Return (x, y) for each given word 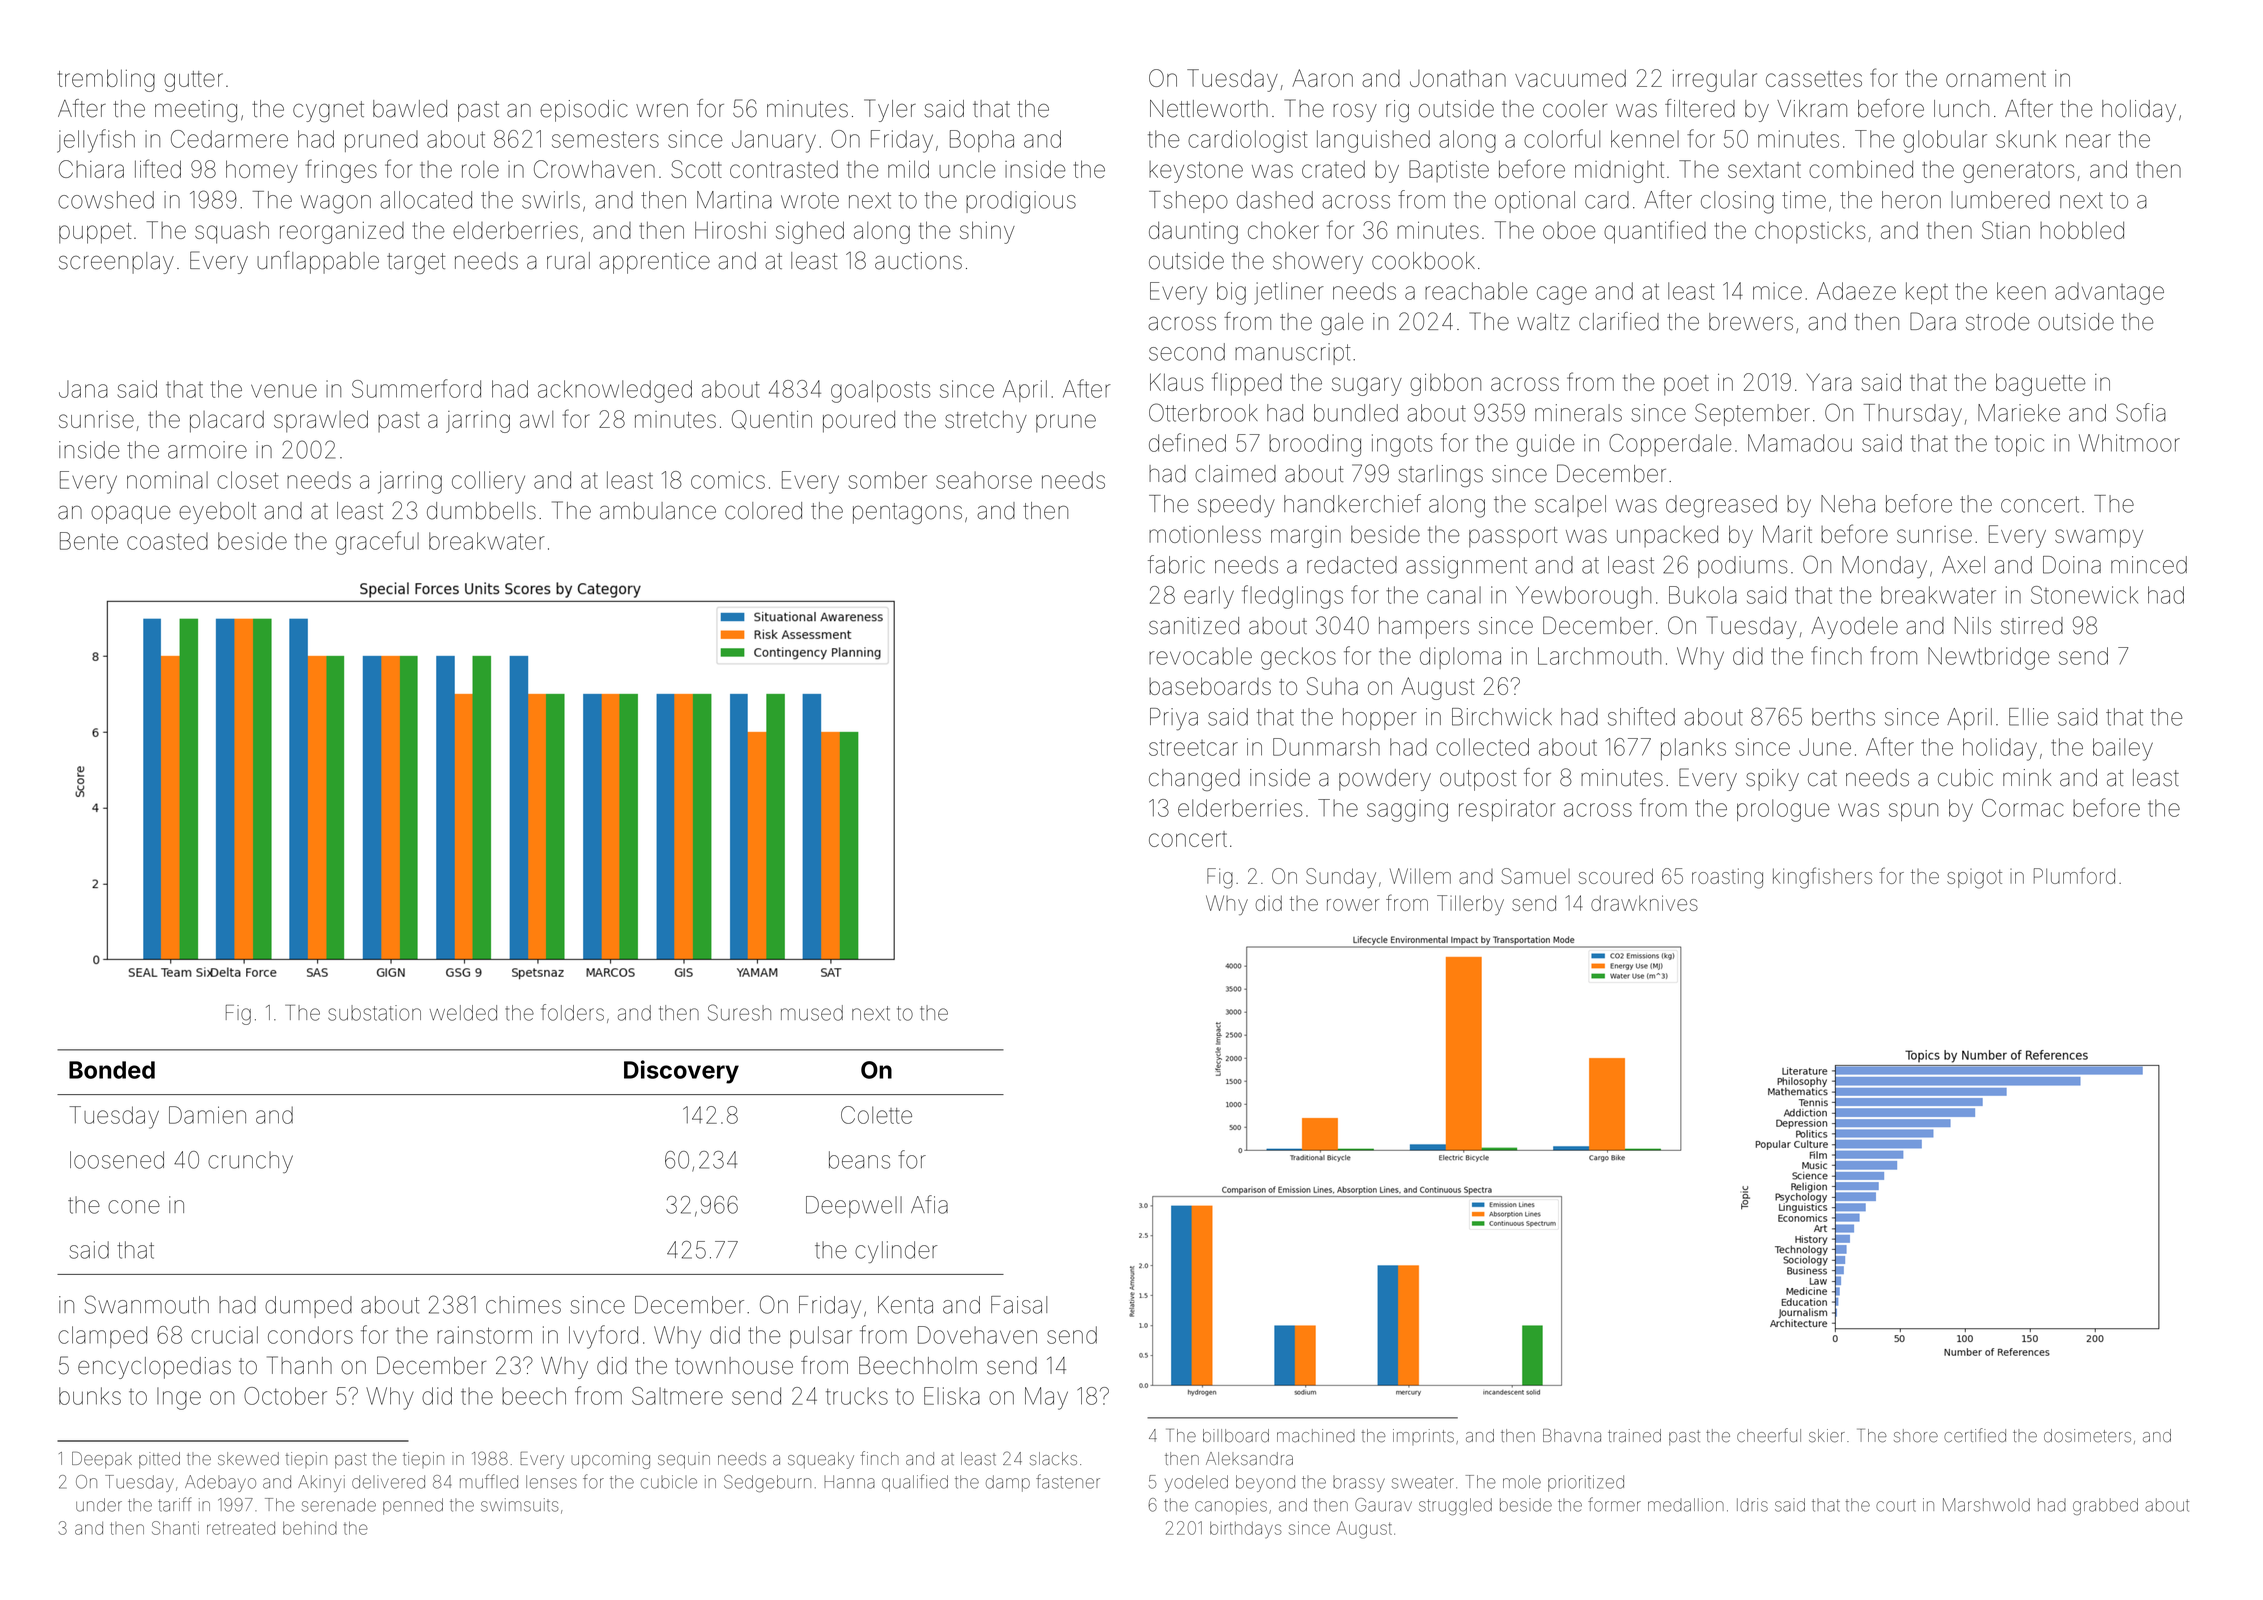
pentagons (907, 513)
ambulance (658, 511)
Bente (89, 541)
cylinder (896, 1252)
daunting (1193, 233)
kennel (1645, 139)
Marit (1787, 534)
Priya (1174, 719)
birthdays (1245, 1529)
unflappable (318, 262)
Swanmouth (147, 1304)
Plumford (2074, 875)
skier (1827, 1436)
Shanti (175, 1528)
